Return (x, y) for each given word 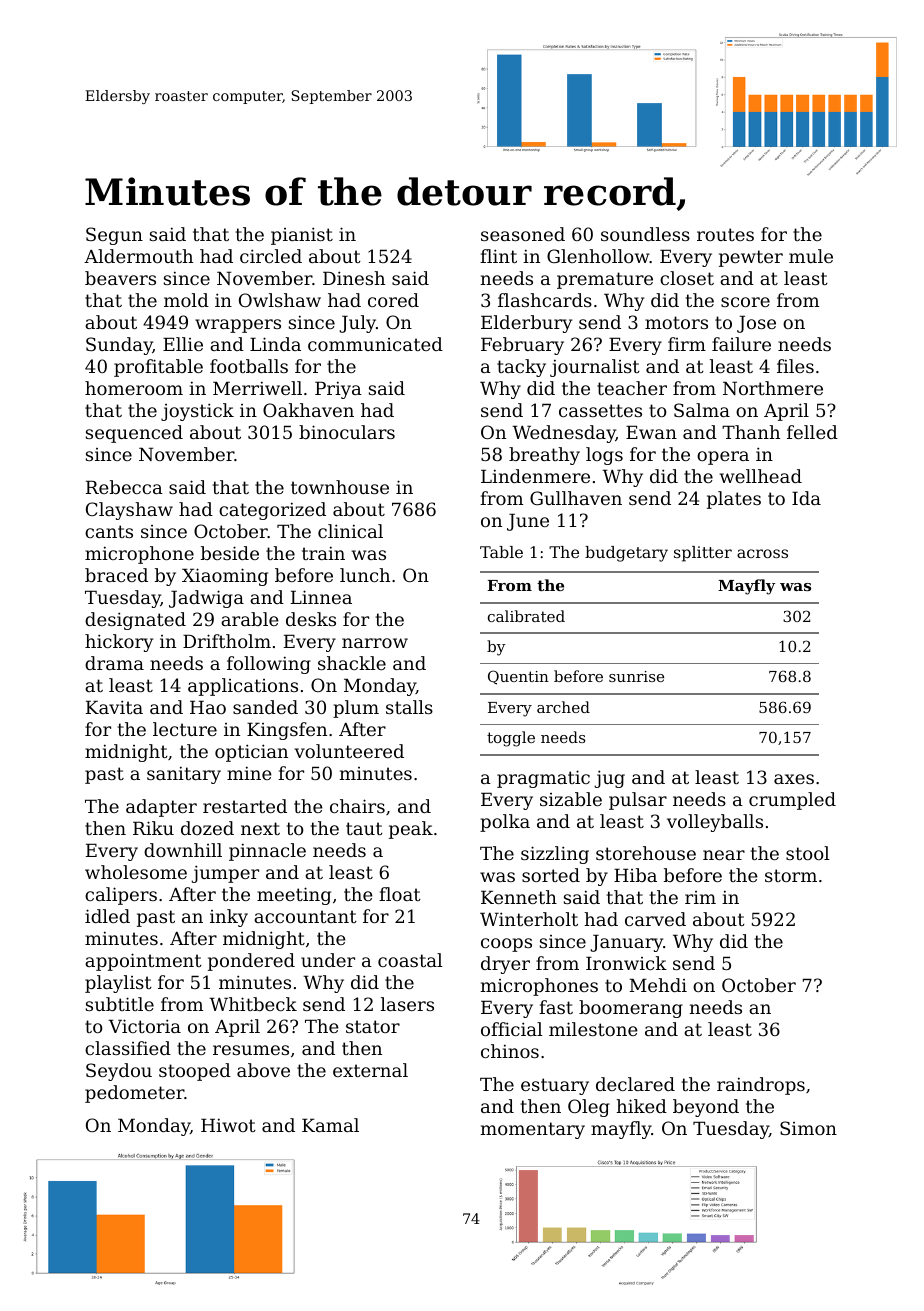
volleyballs (715, 823)
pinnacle (267, 852)
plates (734, 500)
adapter (161, 808)
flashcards (545, 300)
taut (364, 828)
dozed (207, 828)
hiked (641, 1106)
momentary (532, 1130)
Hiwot (228, 1125)
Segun (114, 236)
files (795, 366)
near (724, 855)
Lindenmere (535, 476)
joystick (197, 412)
